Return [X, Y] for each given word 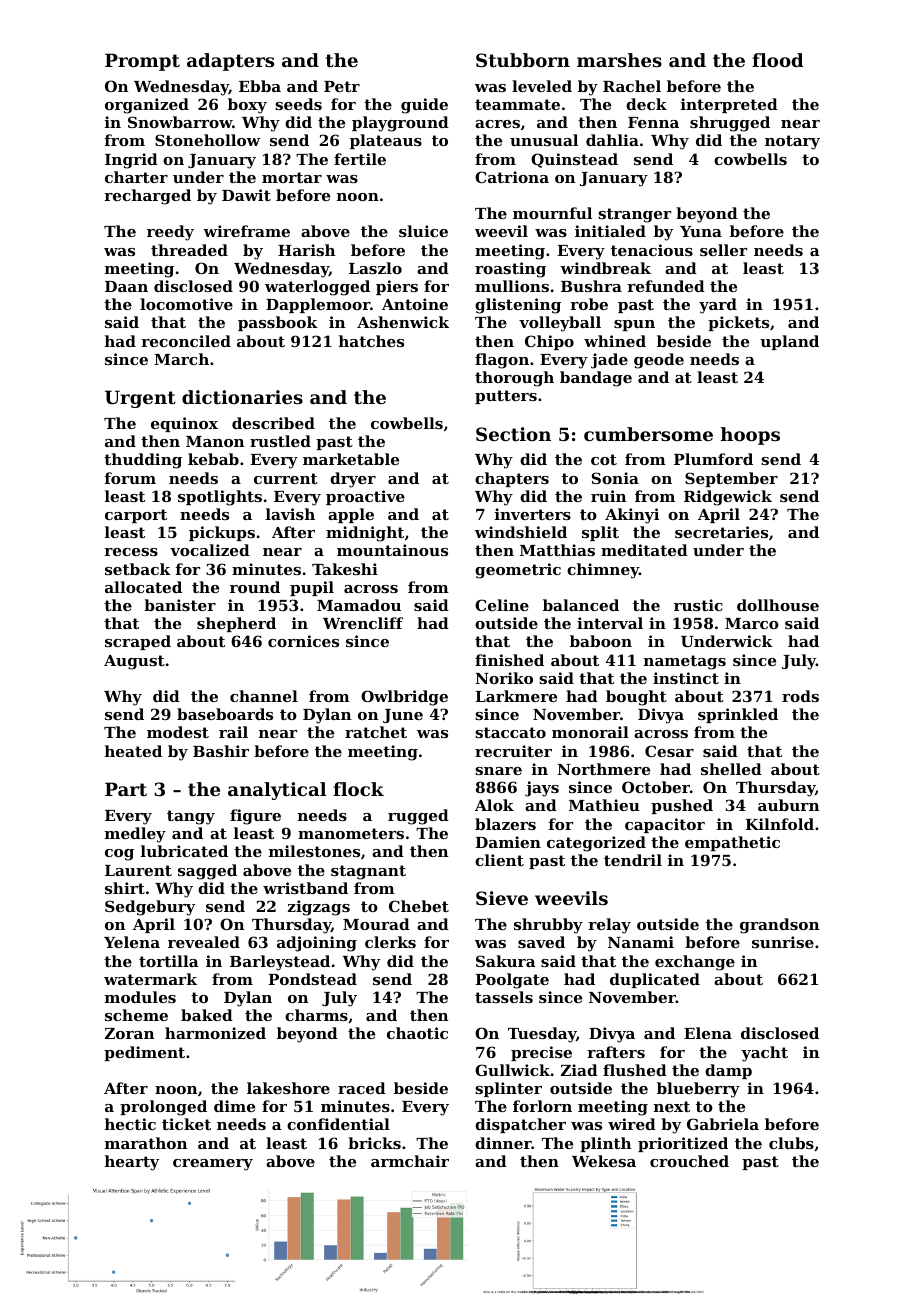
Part [126, 789]
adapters [230, 62]
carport [136, 516]
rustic [698, 605]
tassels [504, 997]
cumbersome [648, 434]
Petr [342, 86]
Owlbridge [404, 698]
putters [506, 397]
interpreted [729, 105]
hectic [130, 1124]
